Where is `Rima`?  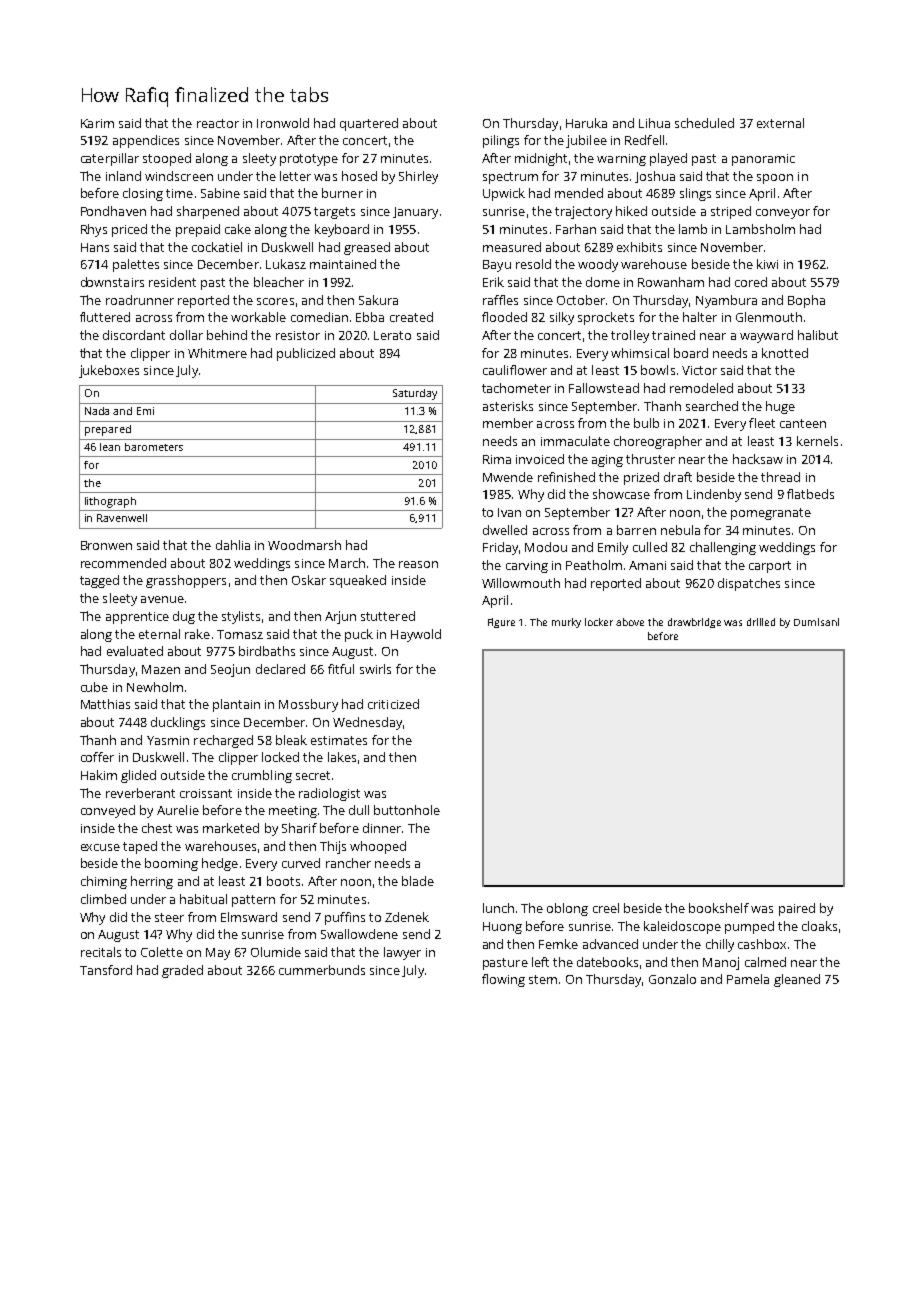 Rima is located at coordinates (497, 459).
